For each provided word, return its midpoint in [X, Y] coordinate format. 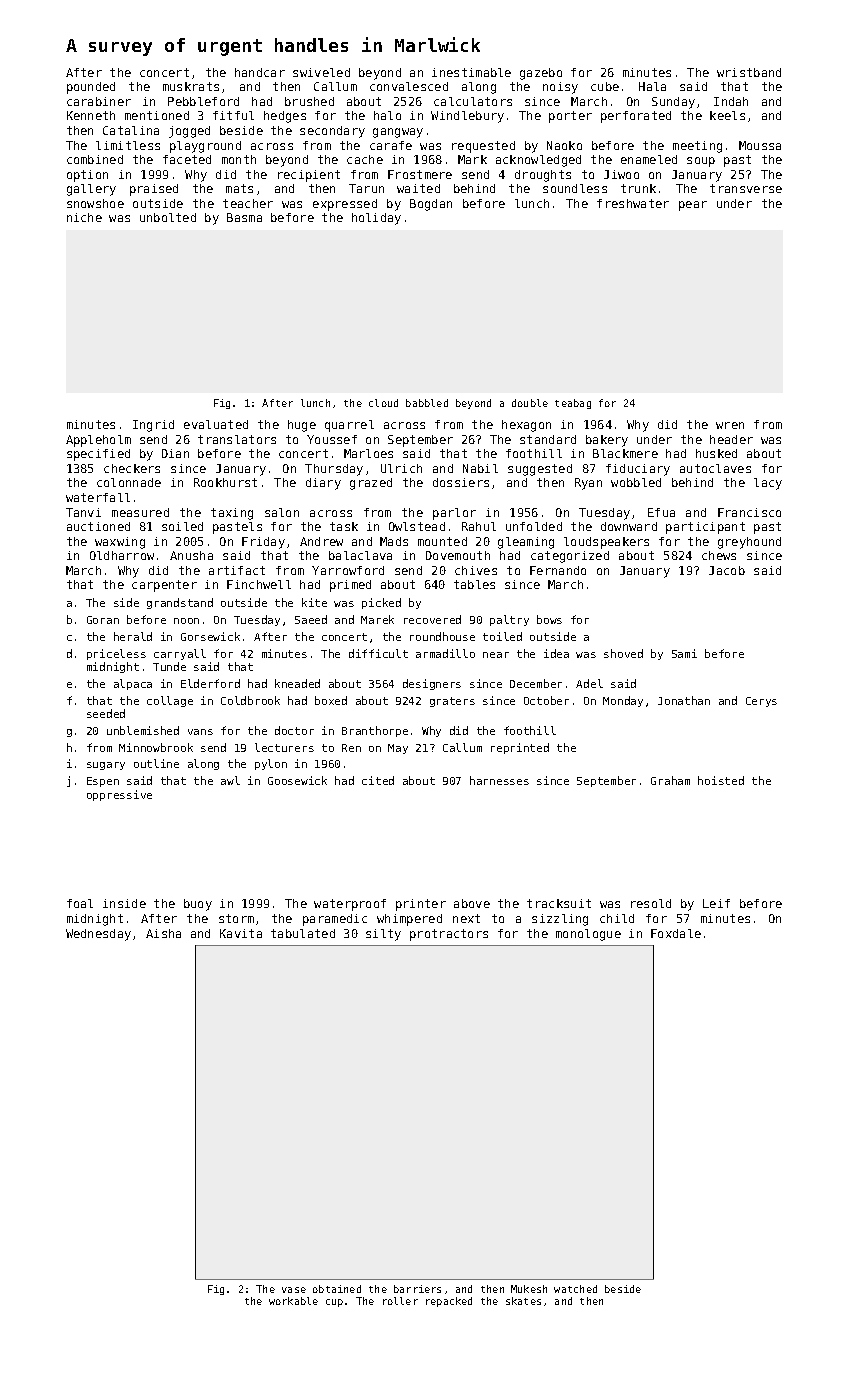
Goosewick [297, 780]
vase [294, 1290]
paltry [509, 620]
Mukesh [529, 1289]
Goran [103, 620]
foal [80, 903]
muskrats [191, 86]
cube [605, 86]
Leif [716, 903]
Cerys [761, 702]
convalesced [409, 86]
